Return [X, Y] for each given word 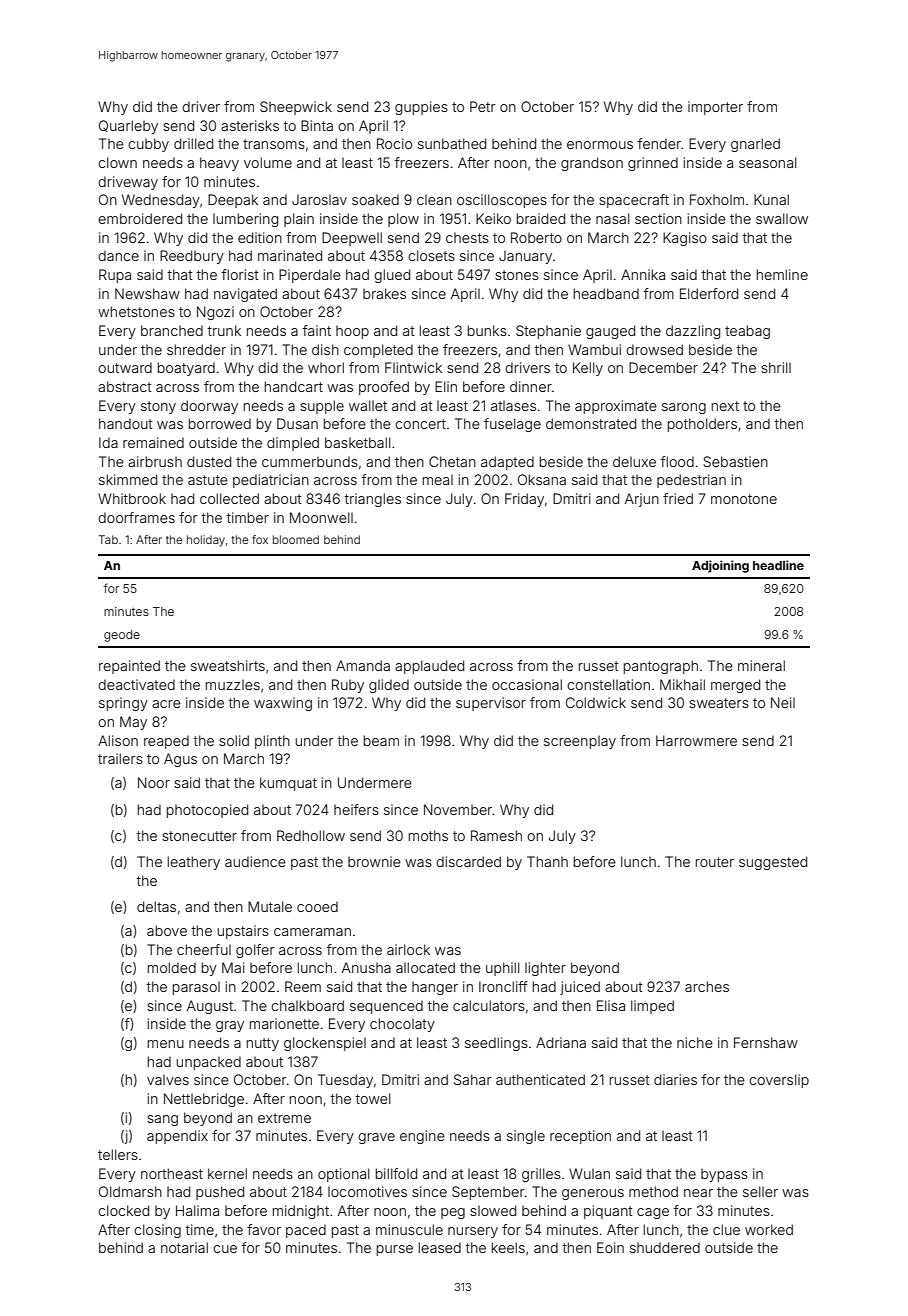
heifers [356, 809]
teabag [747, 332]
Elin [446, 386]
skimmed [128, 479]
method [653, 1191]
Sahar [472, 1079]
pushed [220, 1193]
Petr [482, 106]
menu [166, 1044]
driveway [128, 183]
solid [234, 740]
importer [715, 108]
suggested [773, 863]
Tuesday [345, 1081]
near [698, 1193]
